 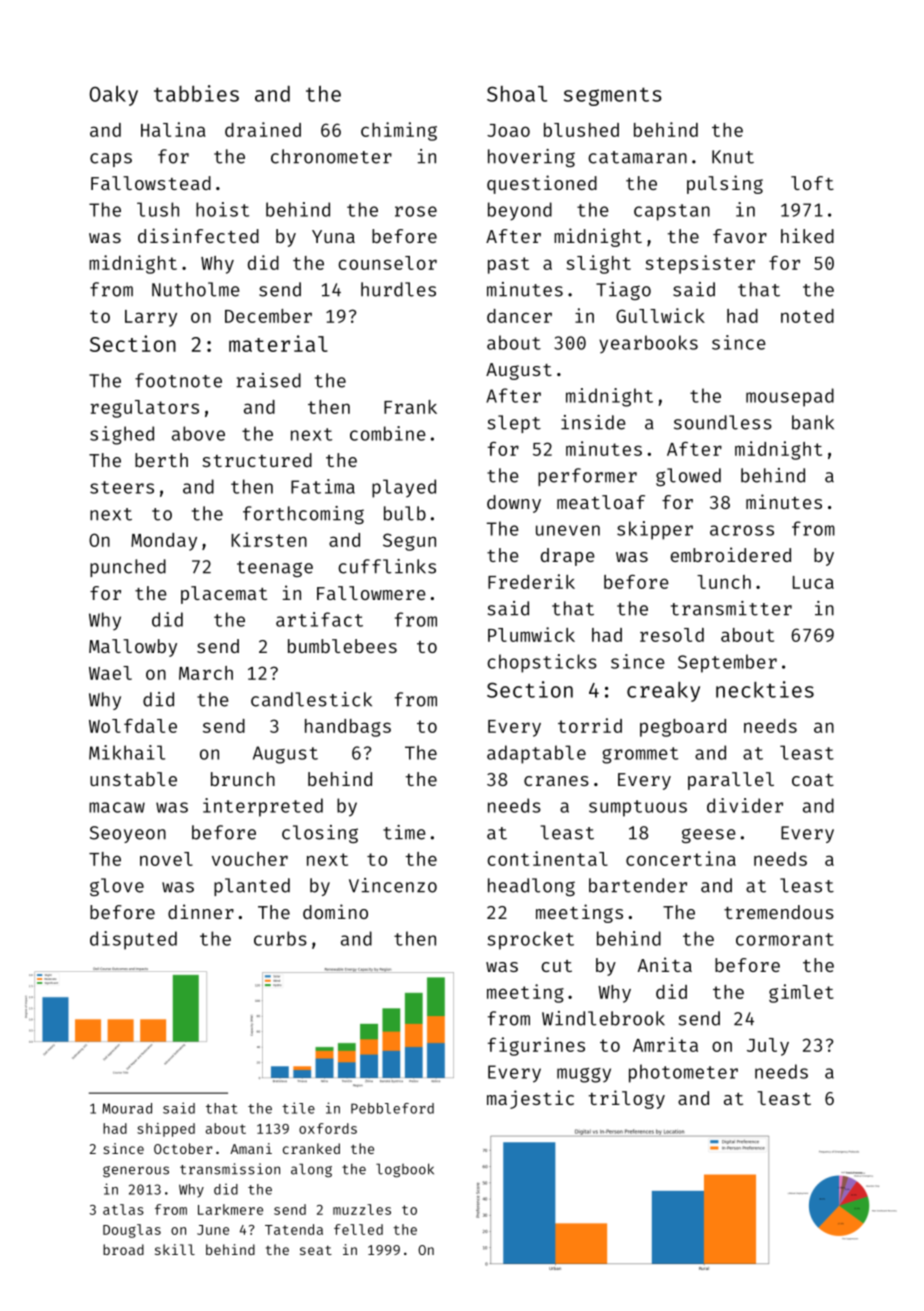 I want to click on neckties, so click(x=765, y=689).
